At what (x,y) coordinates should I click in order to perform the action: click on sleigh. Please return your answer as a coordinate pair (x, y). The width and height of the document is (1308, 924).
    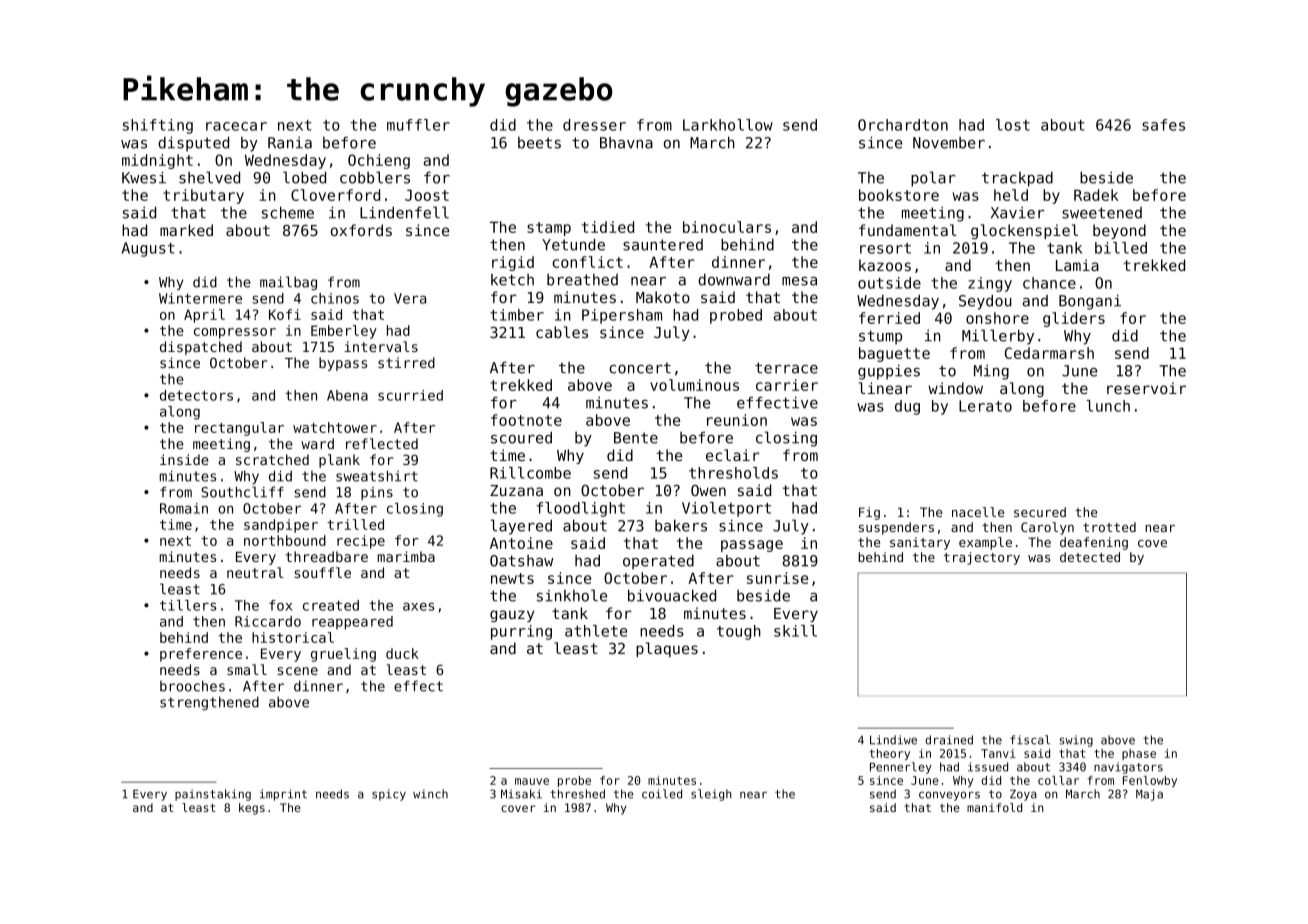
    Looking at the image, I should click on (711, 795).
